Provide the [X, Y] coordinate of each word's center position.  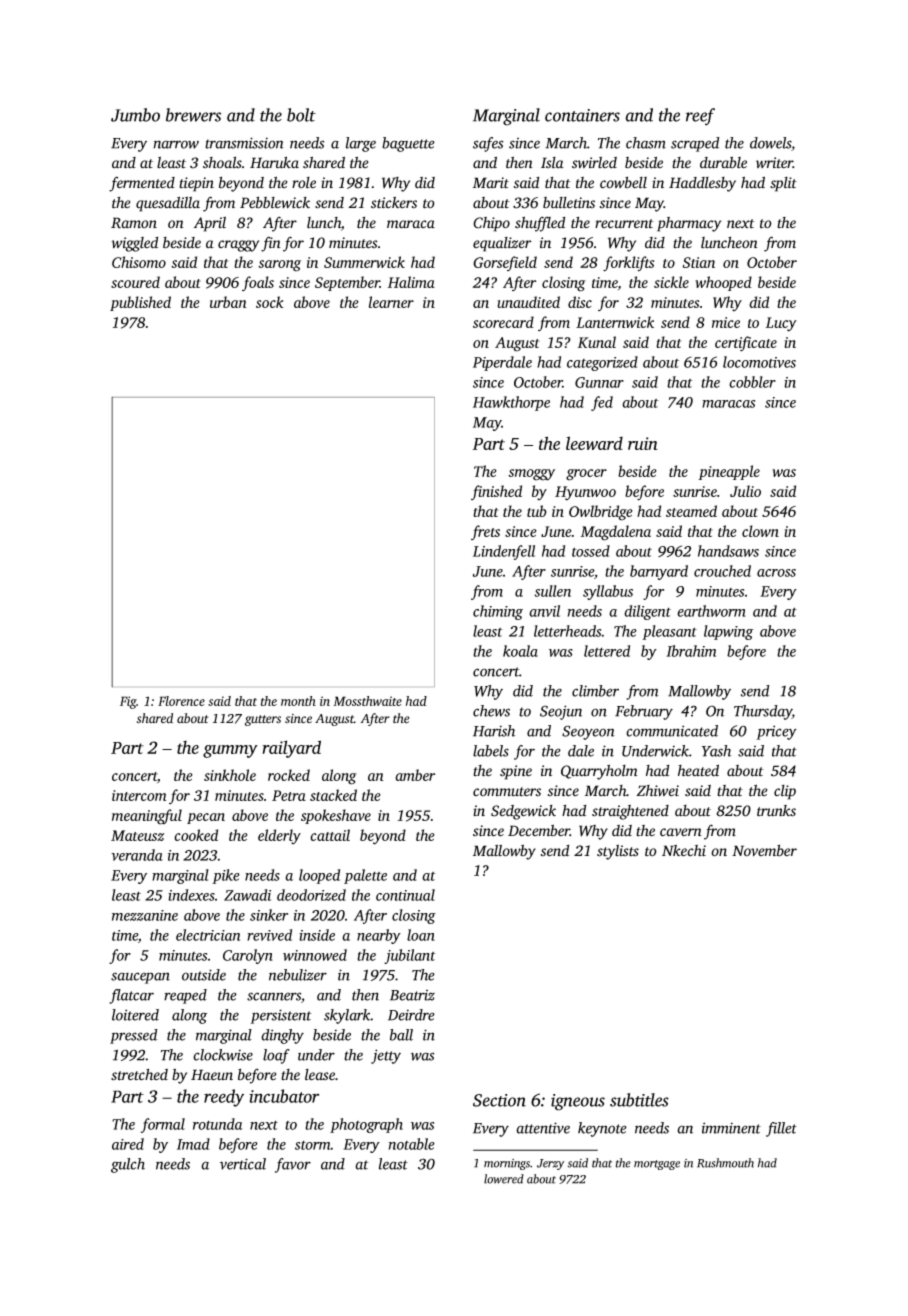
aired [128, 1144]
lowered [504, 1179]
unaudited [528, 302]
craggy [238, 246]
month [298, 701]
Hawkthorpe [511, 403]
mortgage [657, 1165]
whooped [723, 283]
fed [602, 403]
